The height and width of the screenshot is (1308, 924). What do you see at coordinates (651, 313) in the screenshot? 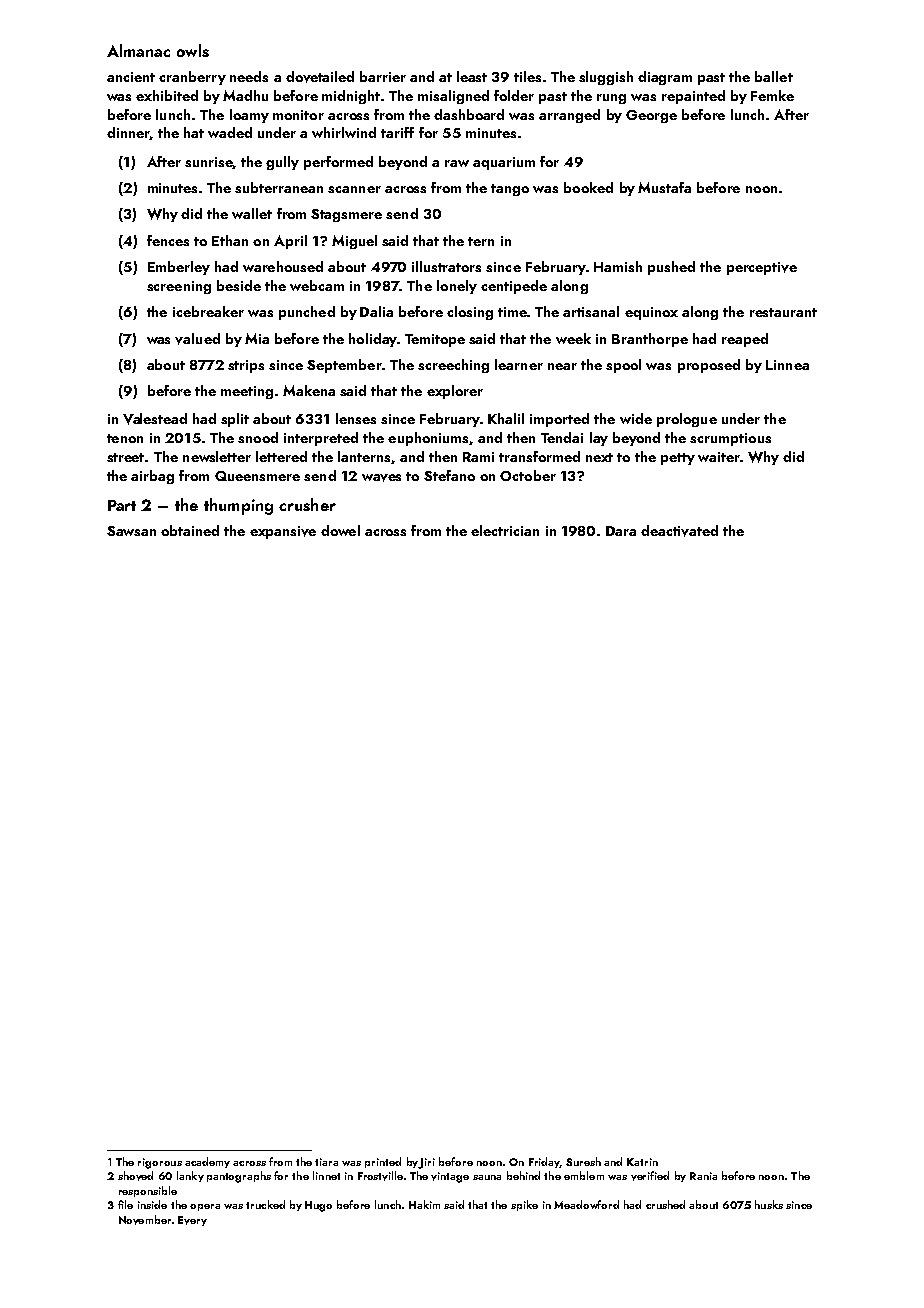
I see `equinox` at bounding box center [651, 313].
